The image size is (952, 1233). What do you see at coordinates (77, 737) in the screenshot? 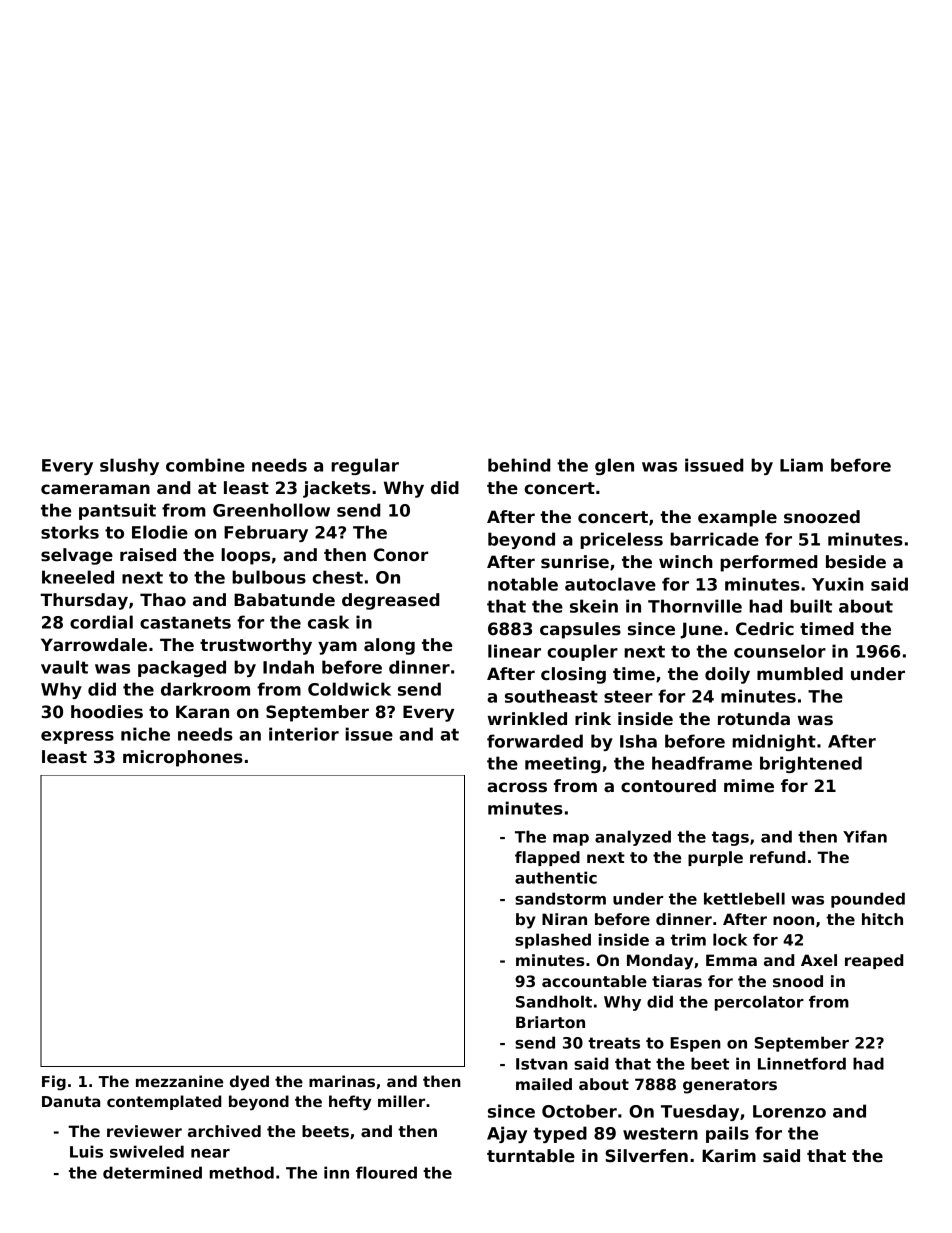
I see `express` at bounding box center [77, 737].
